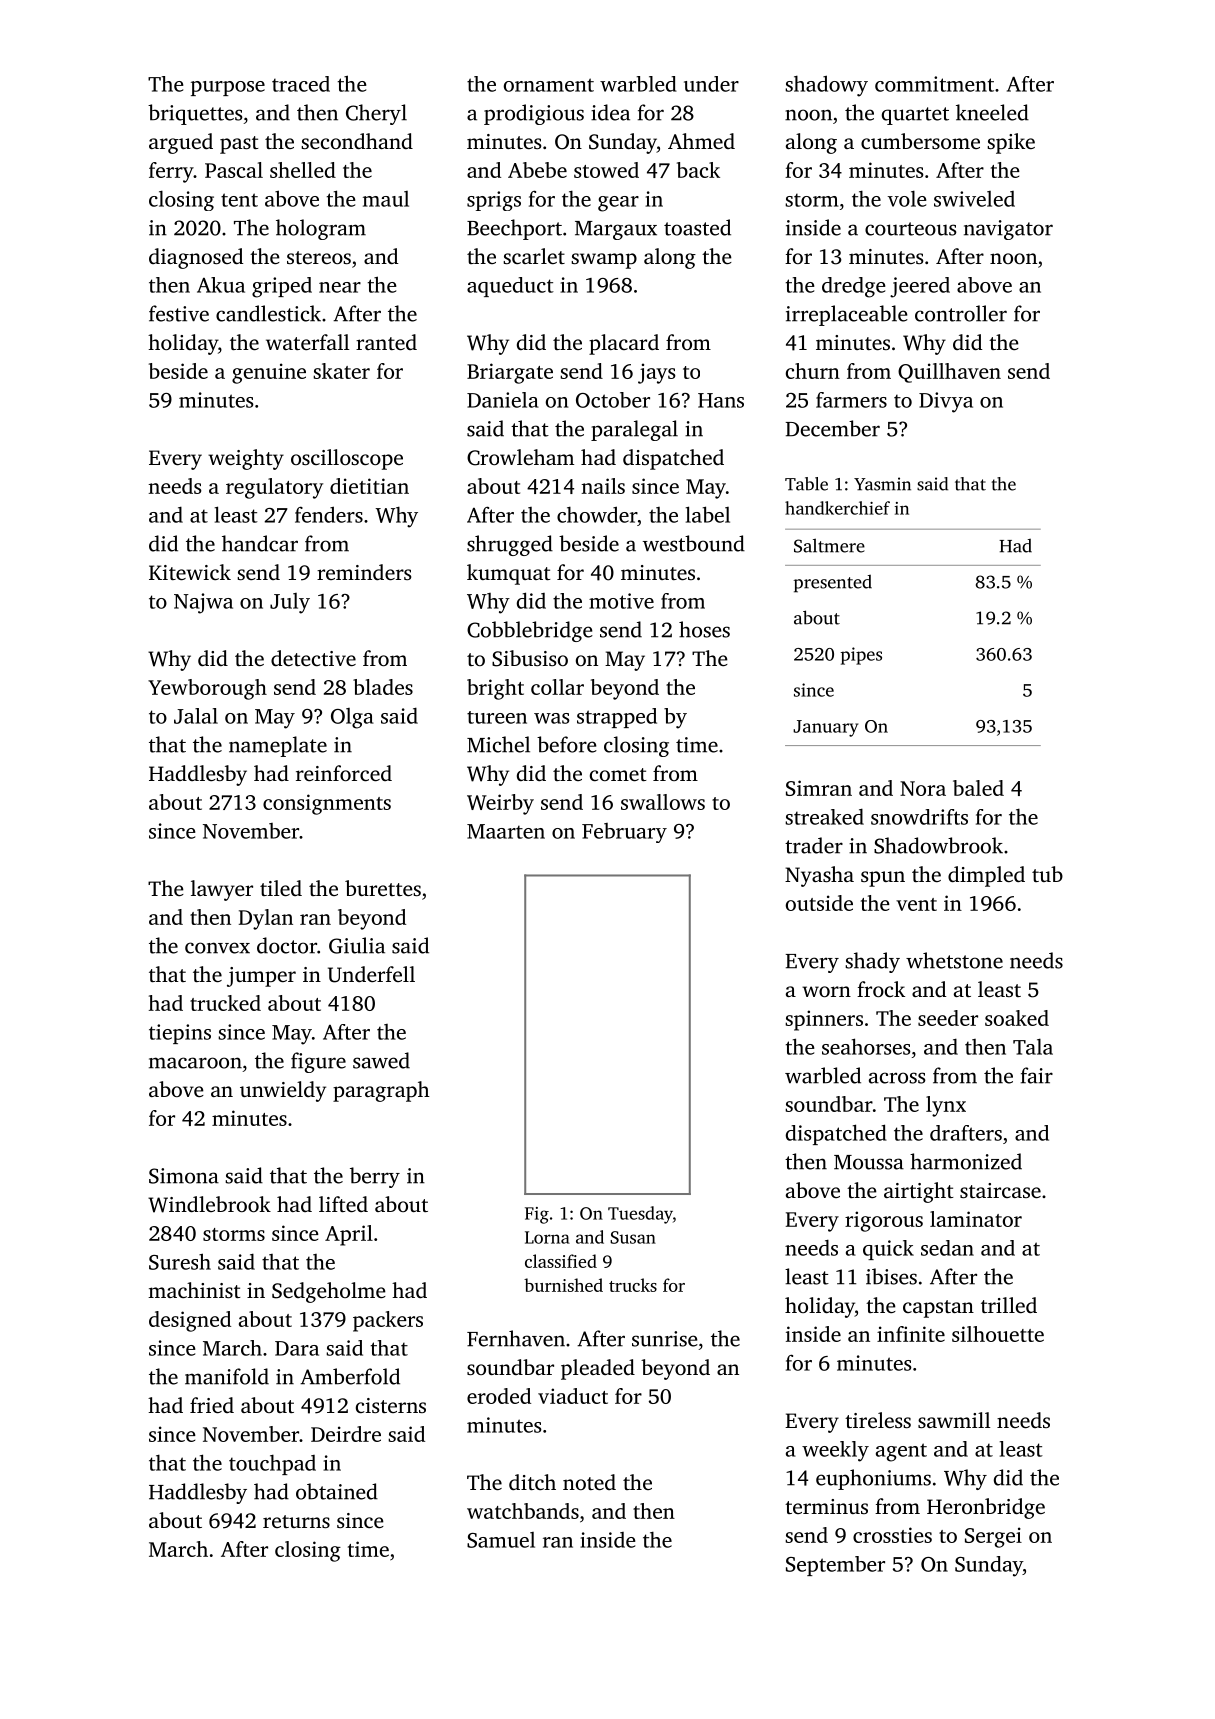 This image has height=1719, width=1215. What do you see at coordinates (514, 229) in the image?
I see `Beechport` at bounding box center [514, 229].
